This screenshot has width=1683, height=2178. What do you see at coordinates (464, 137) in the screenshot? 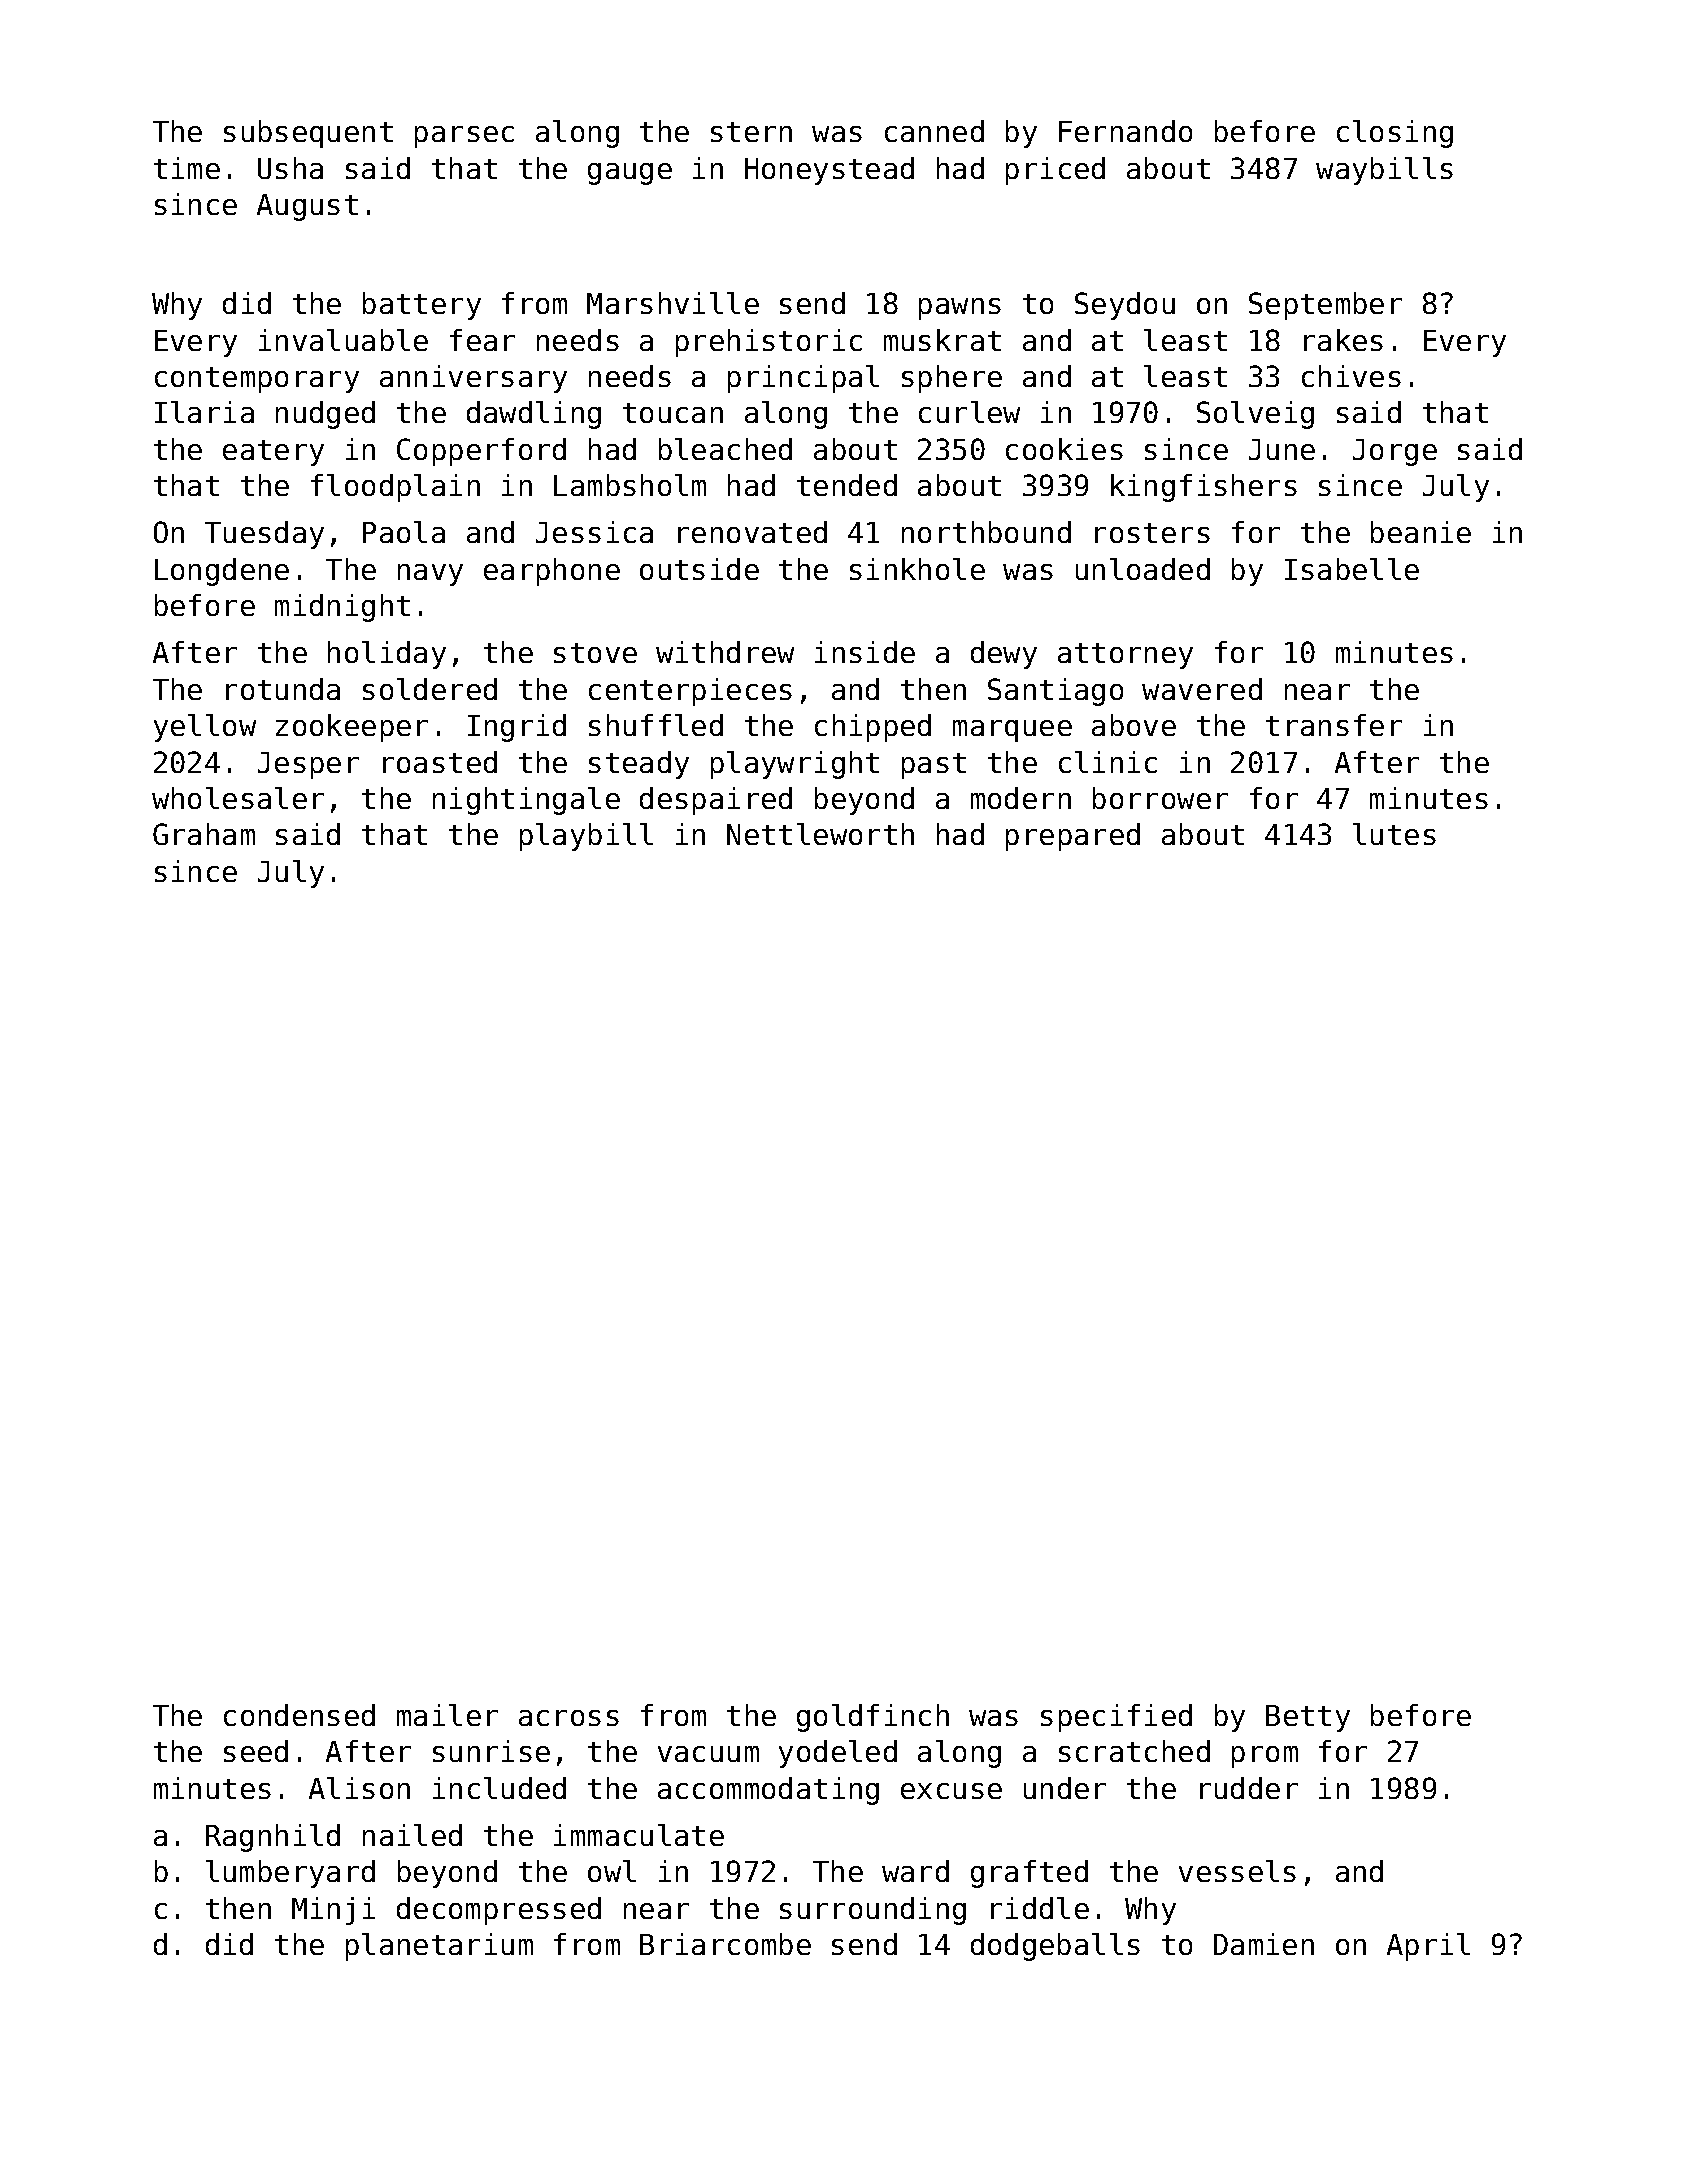
I see `parsec` at bounding box center [464, 137].
